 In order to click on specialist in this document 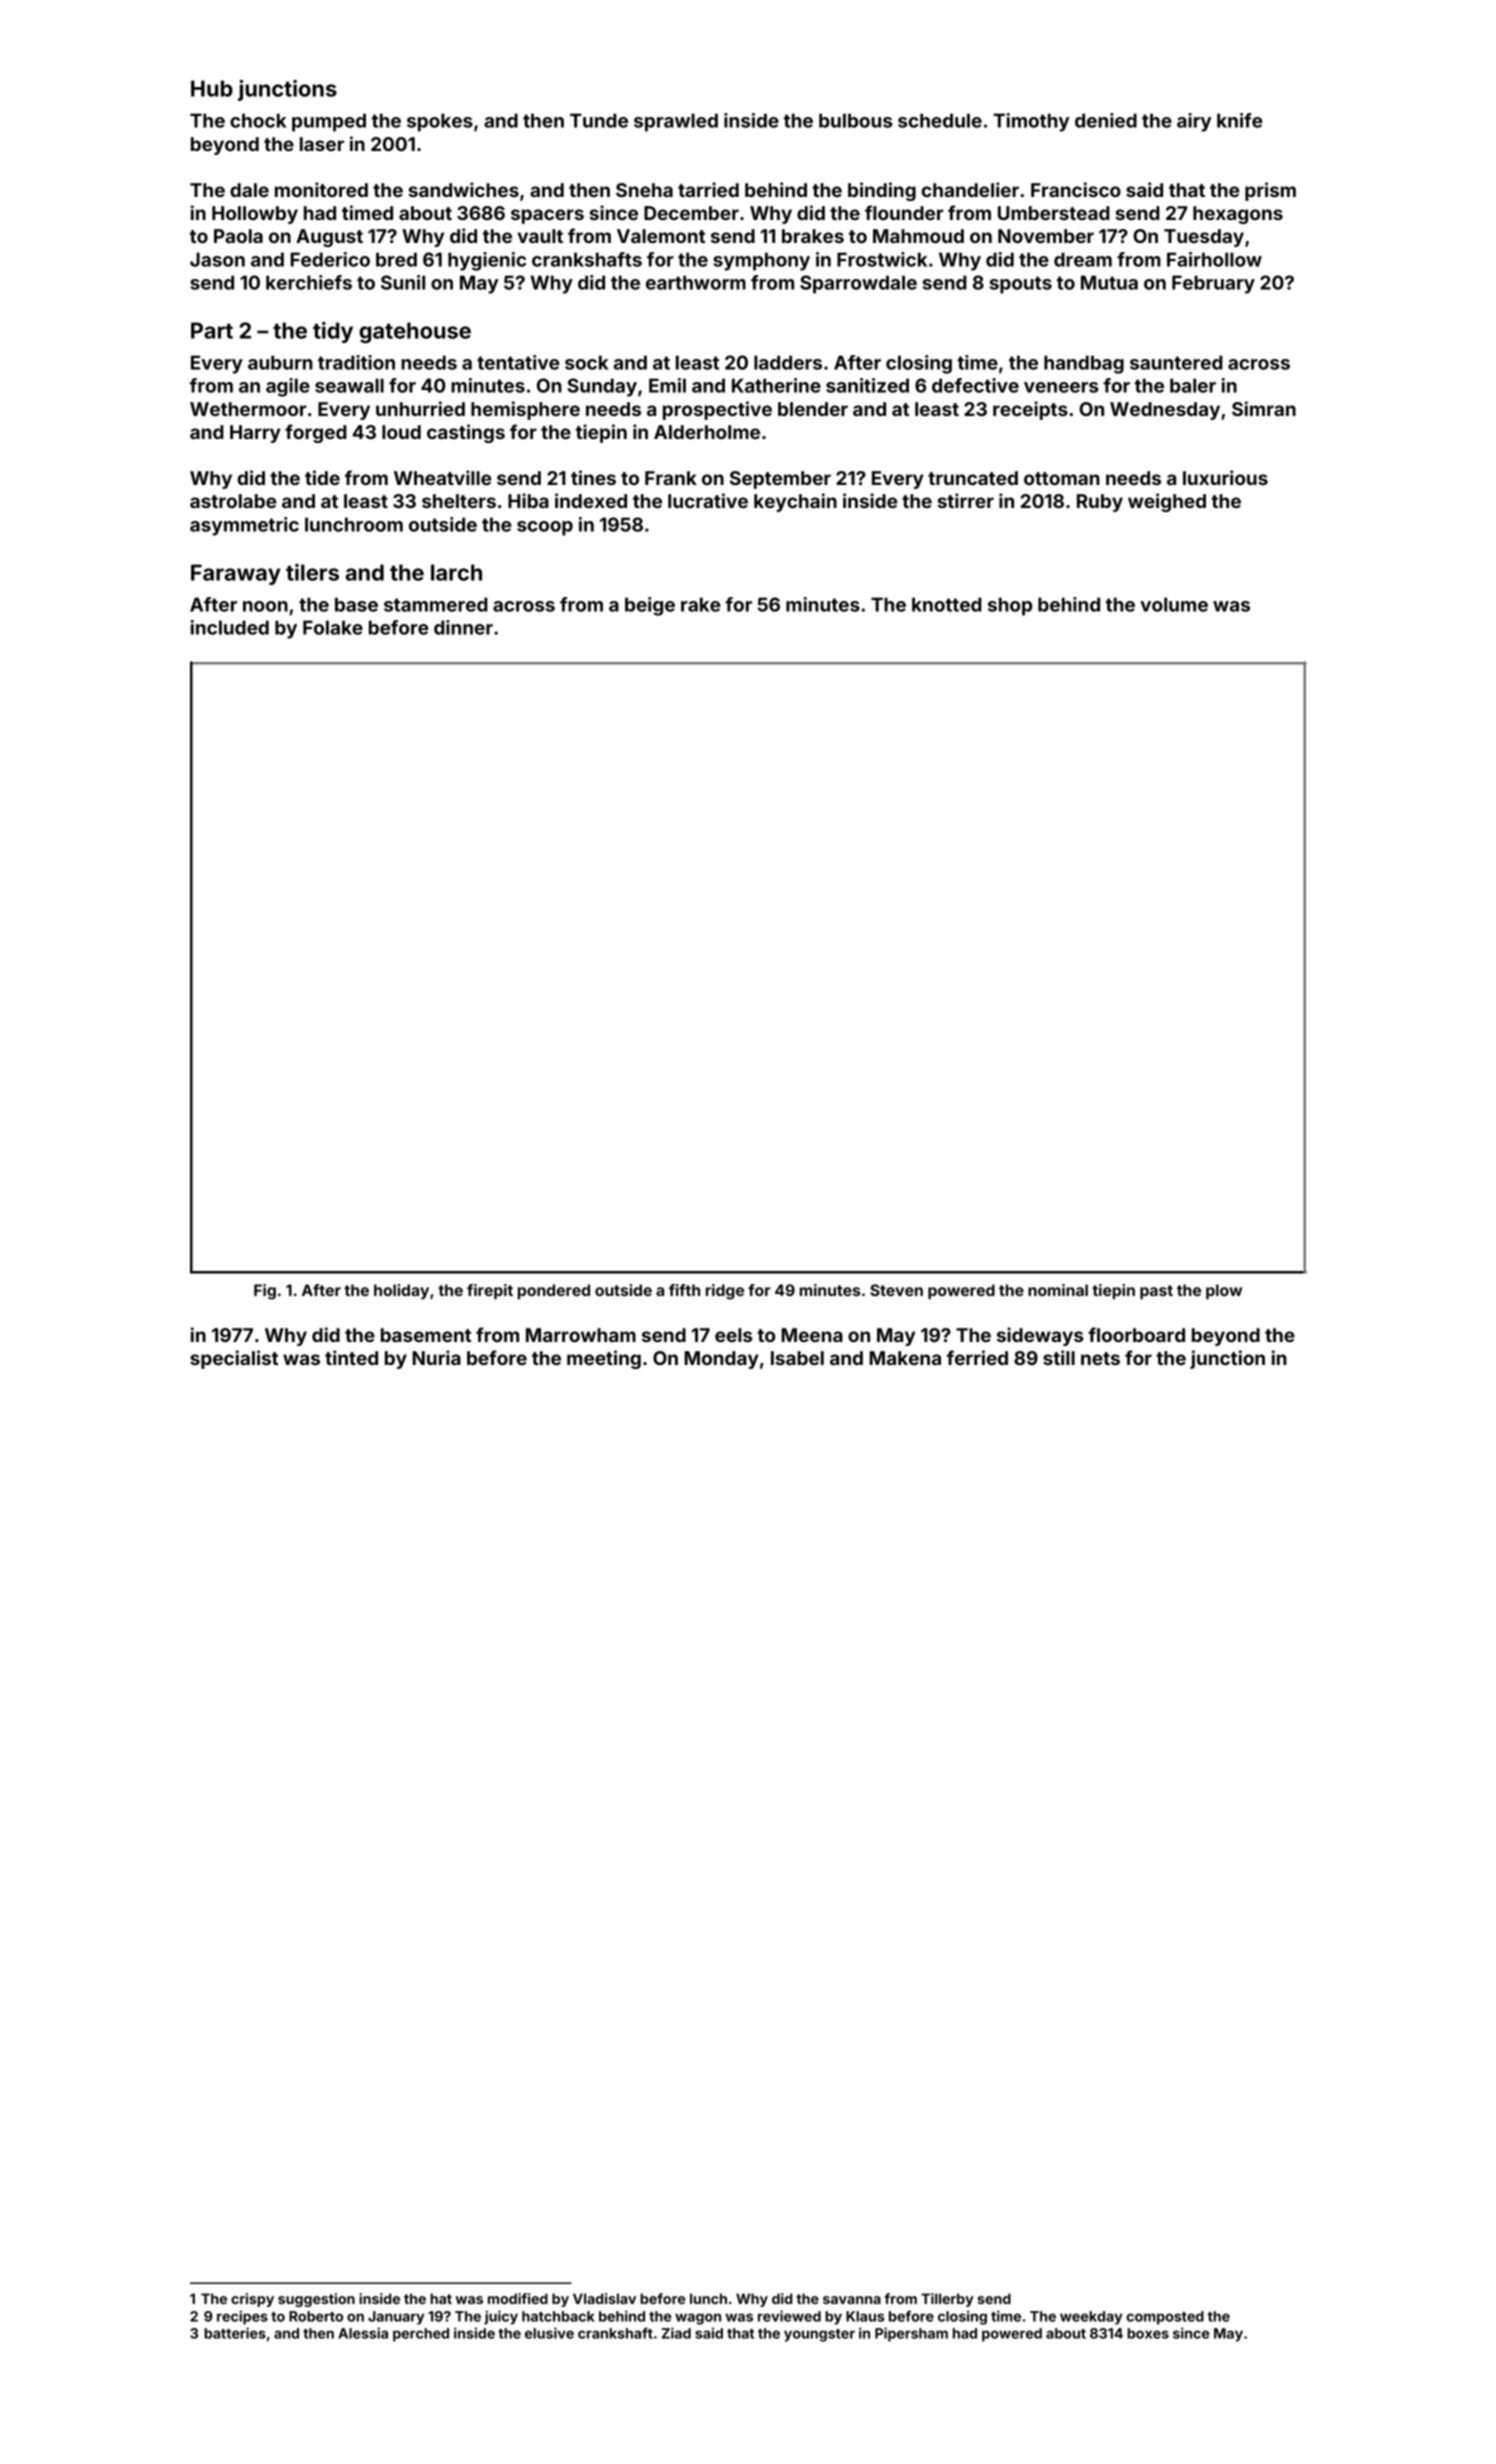, I will do `click(234, 1359)`.
